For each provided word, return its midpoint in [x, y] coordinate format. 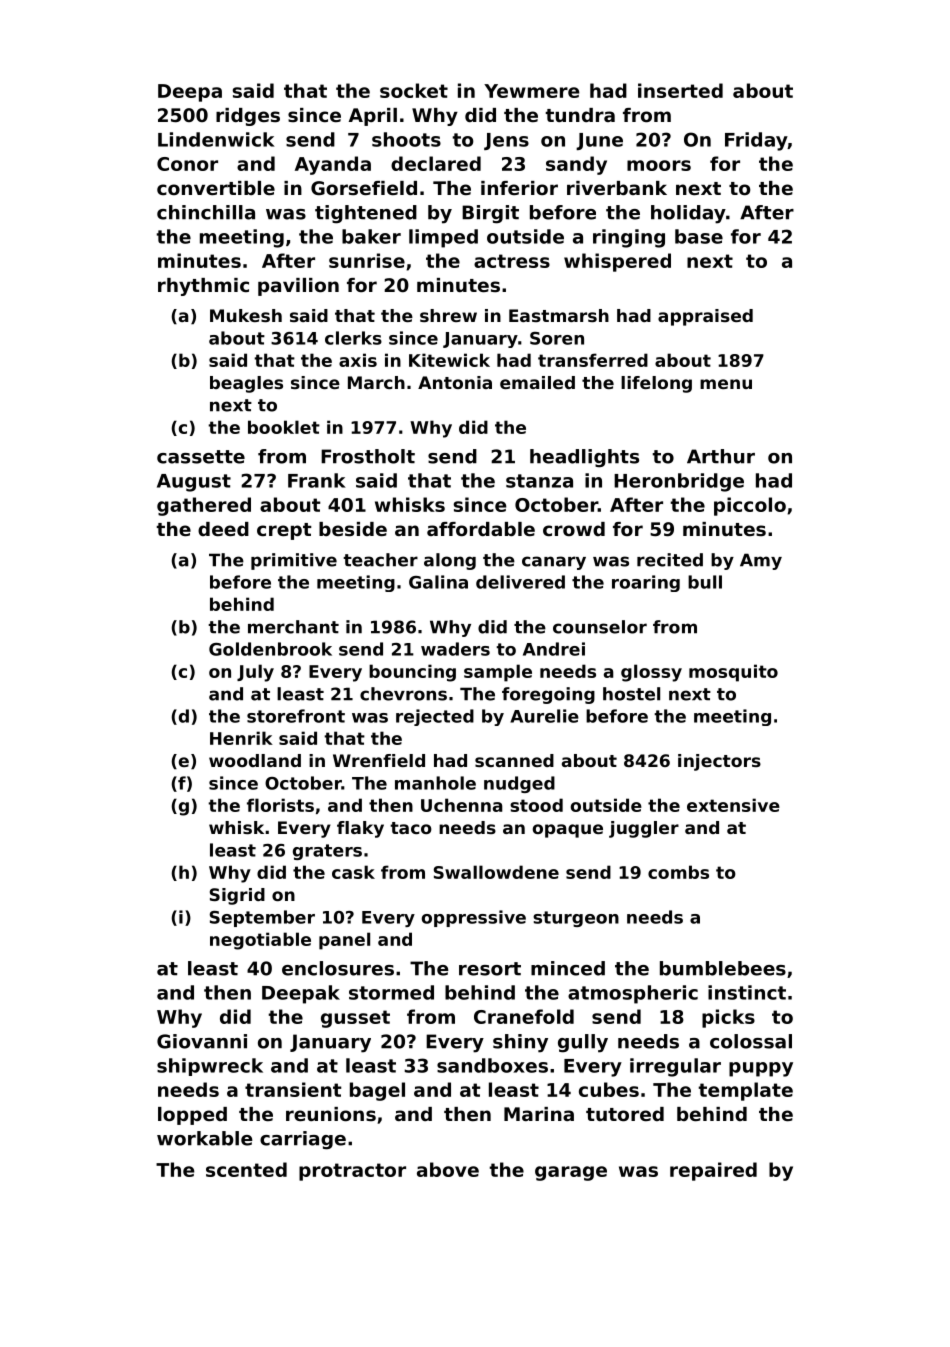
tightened [366, 214]
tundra [580, 115]
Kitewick [449, 360]
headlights [584, 458]
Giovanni [202, 1041]
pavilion [298, 287]
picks [728, 1018]
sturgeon [576, 919]
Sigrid [237, 896]
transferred [593, 360]
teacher [380, 560]
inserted [680, 90]
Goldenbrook [270, 649]
